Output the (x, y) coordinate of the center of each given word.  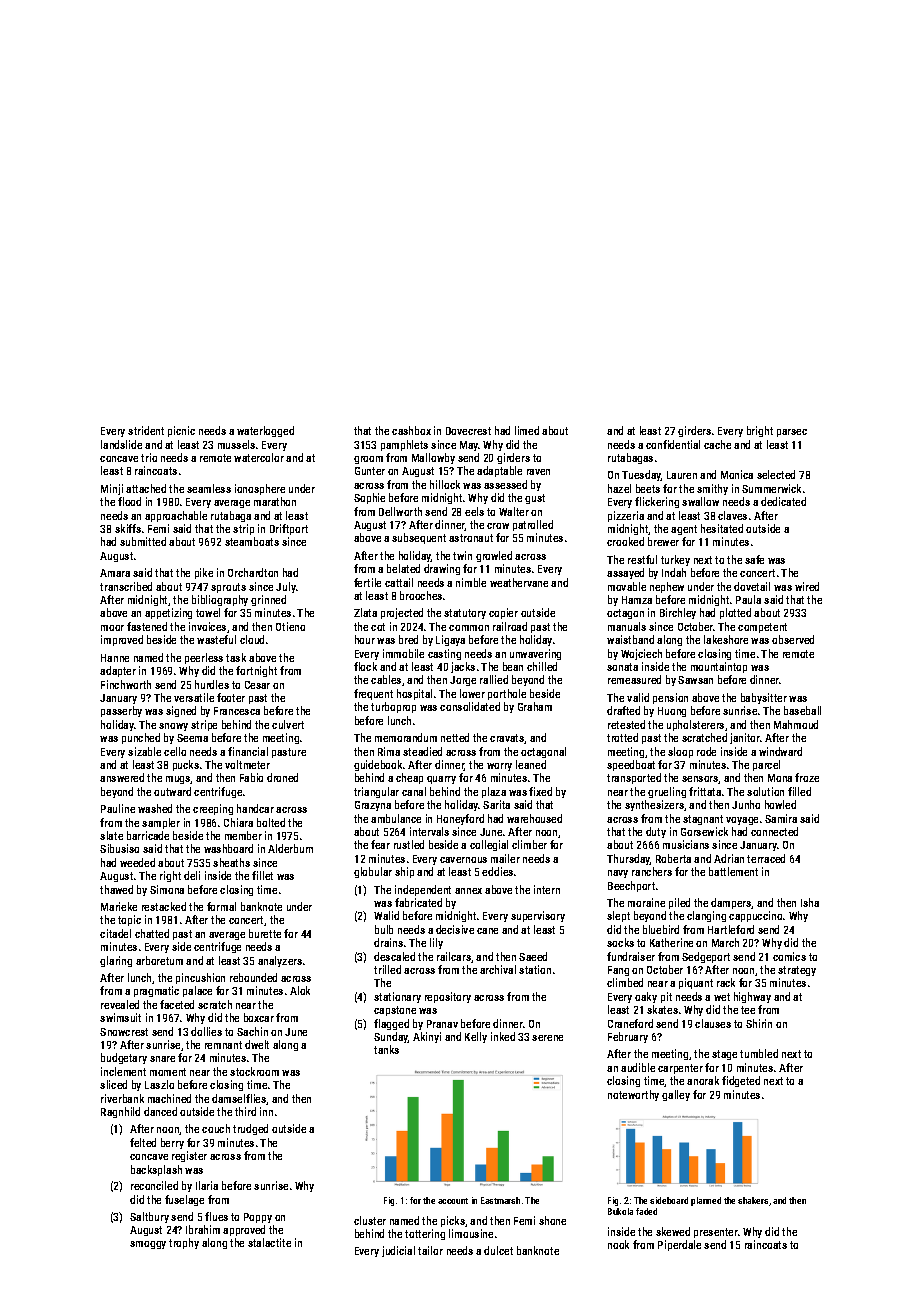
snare (162, 1059)
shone (552, 1220)
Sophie (369, 498)
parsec (792, 433)
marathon (275, 501)
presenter (716, 1233)
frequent (373, 694)
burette (265, 933)
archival (498, 969)
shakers (753, 1200)
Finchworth (126, 684)
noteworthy (633, 1095)
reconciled (154, 1185)
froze (807, 777)
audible (638, 1067)
